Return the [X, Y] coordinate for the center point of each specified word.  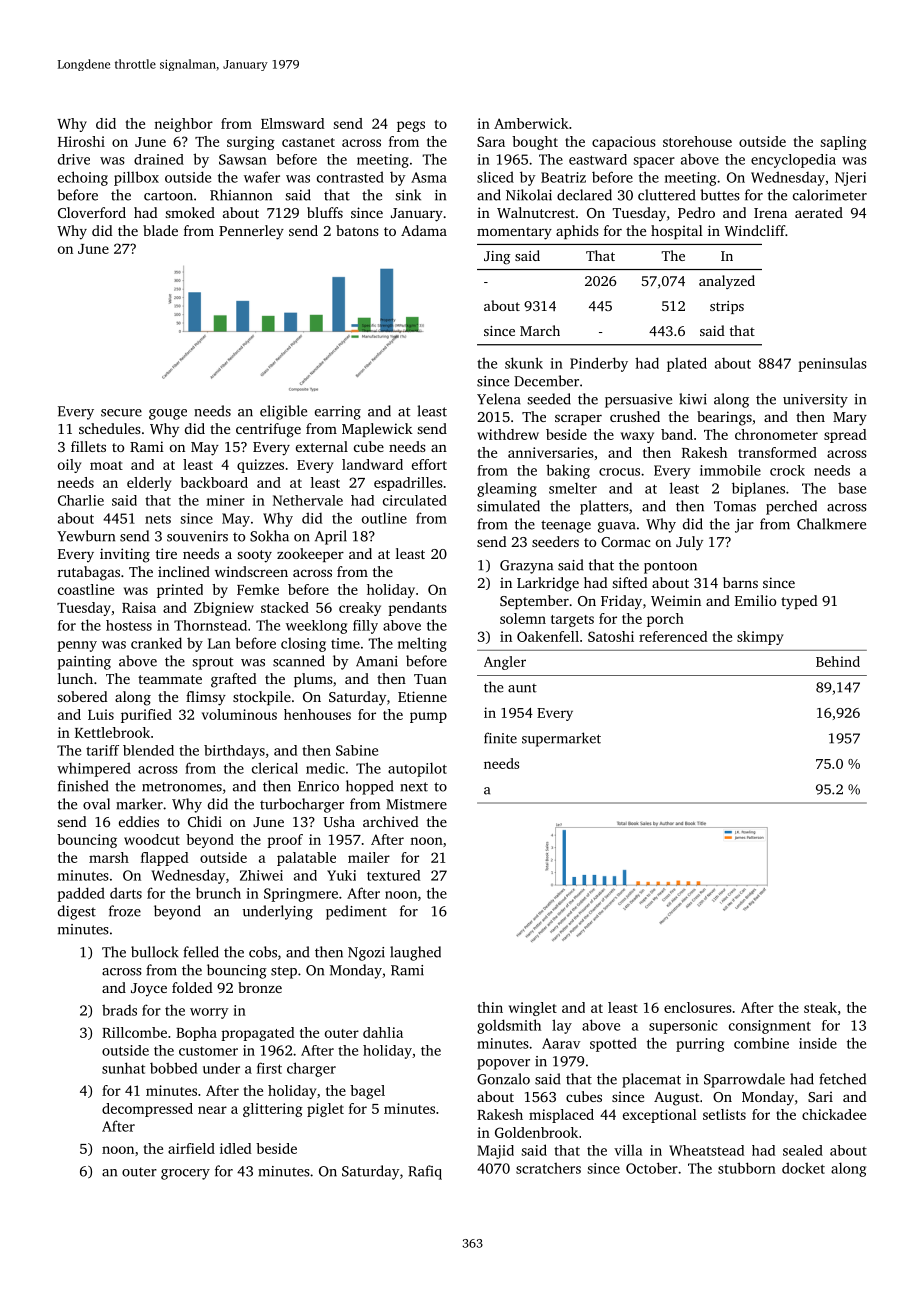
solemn [523, 618]
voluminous [239, 714]
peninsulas [832, 364]
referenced [673, 636]
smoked [190, 212]
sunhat [123, 1068]
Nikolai [529, 195]
